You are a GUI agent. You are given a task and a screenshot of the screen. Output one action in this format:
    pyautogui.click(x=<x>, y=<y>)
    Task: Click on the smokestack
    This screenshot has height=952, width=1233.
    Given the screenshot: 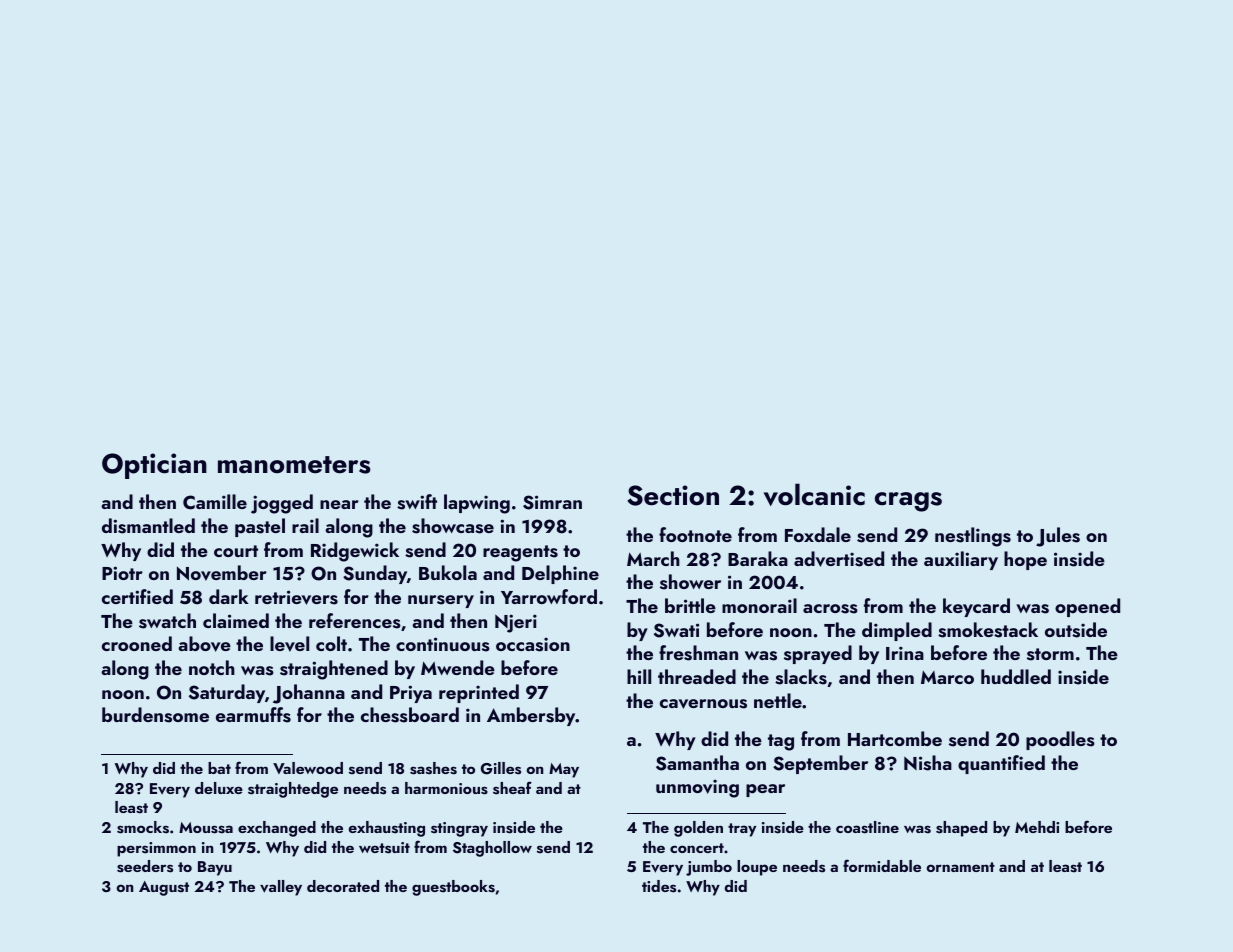 What is the action you would take?
    pyautogui.click(x=988, y=630)
